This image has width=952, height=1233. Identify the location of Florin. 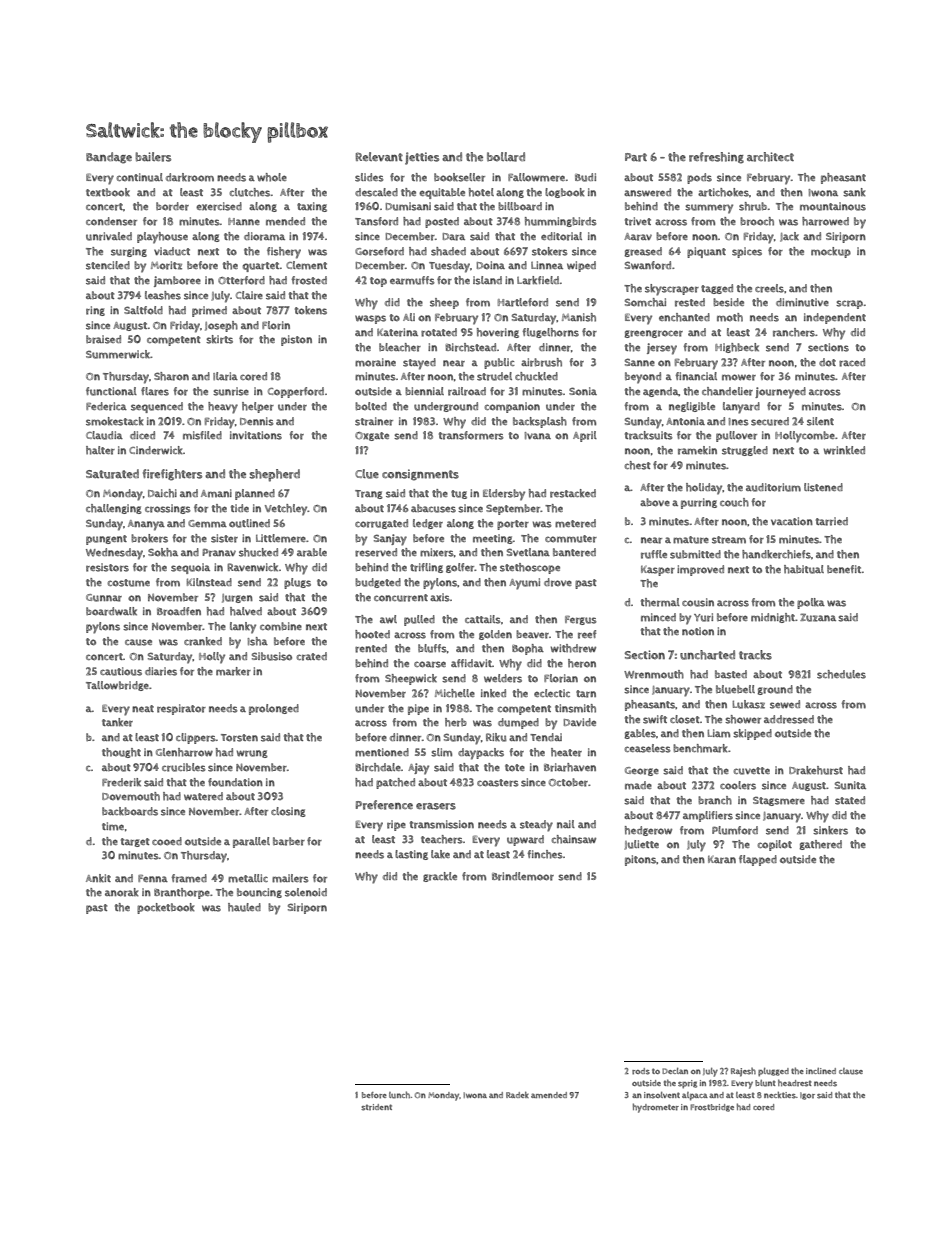
(276, 325).
